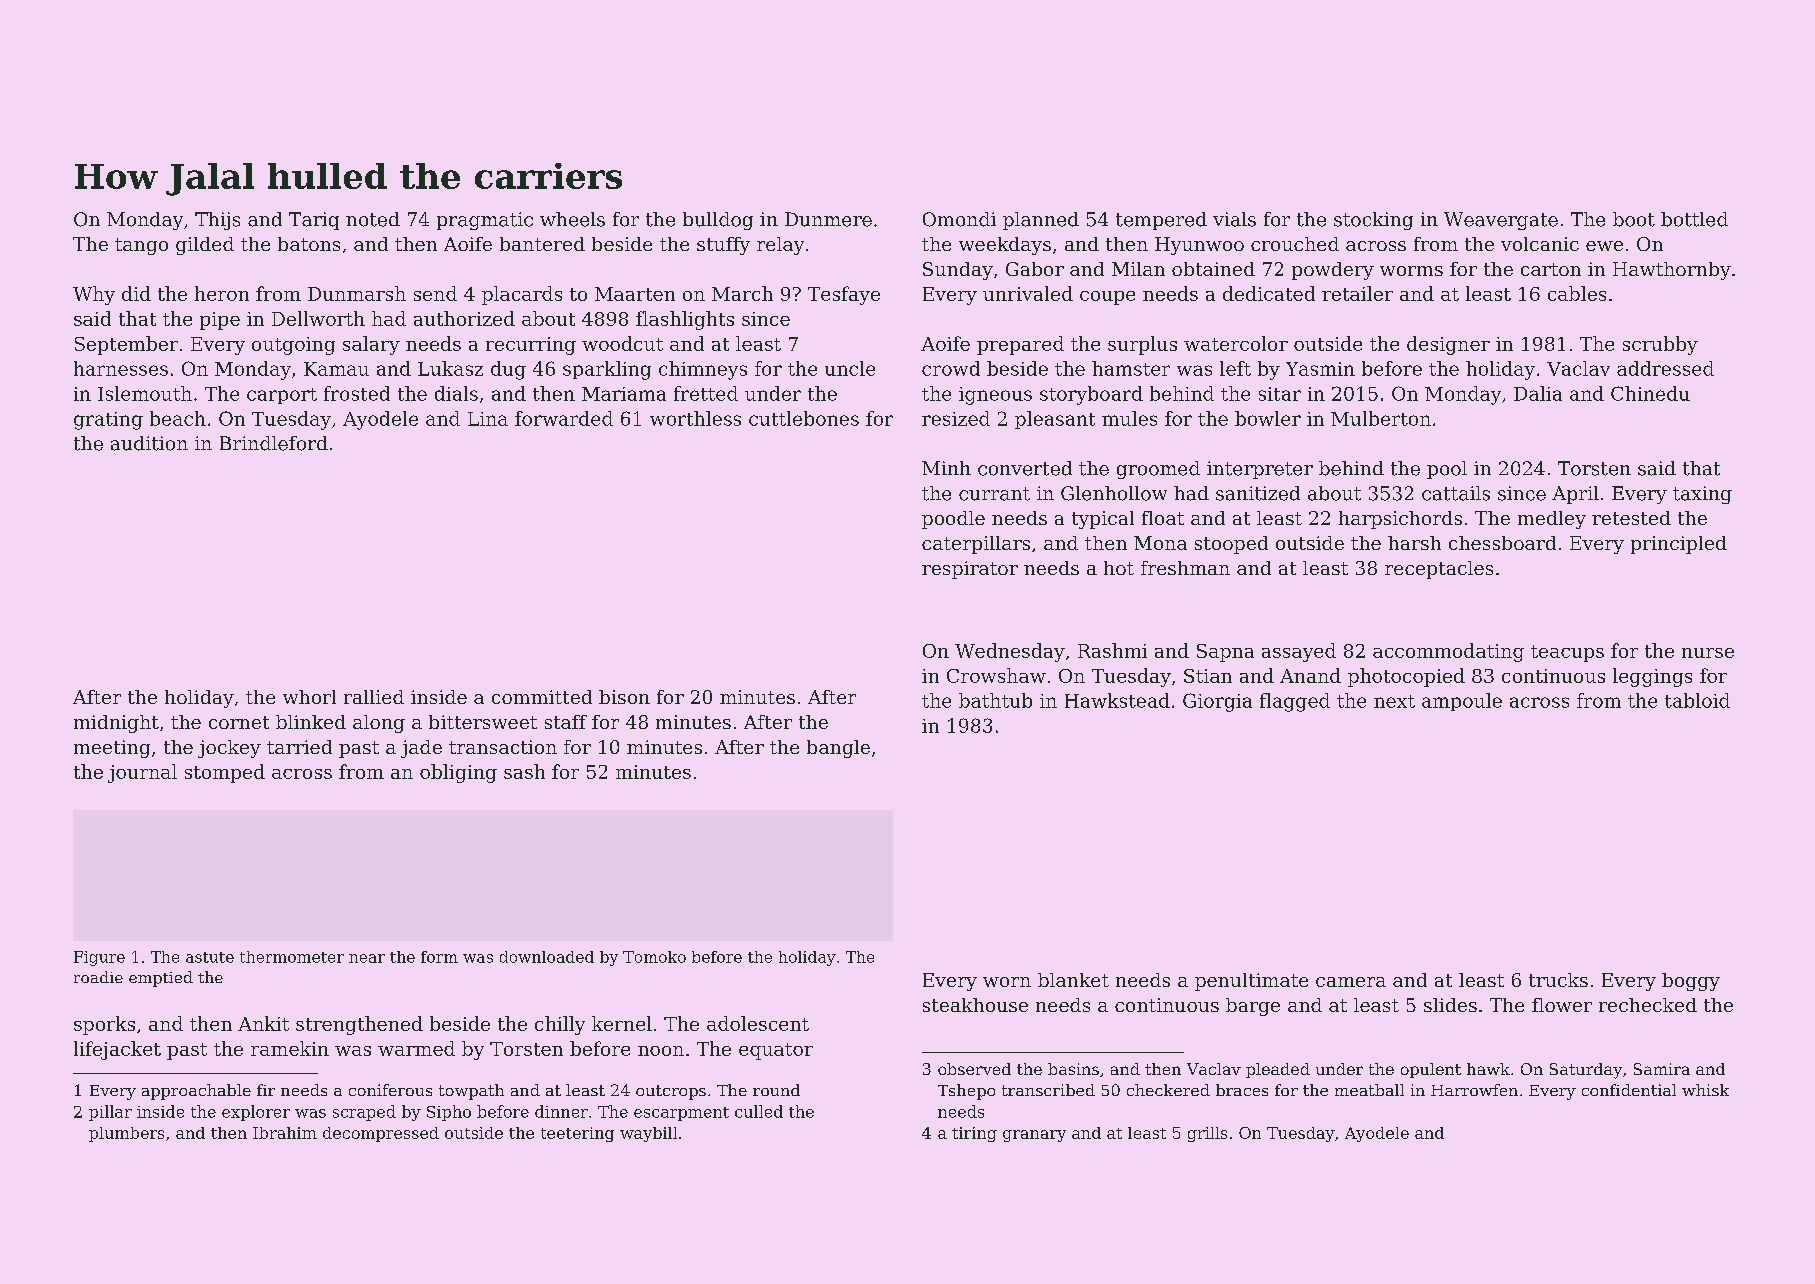  I want to click on bison, so click(624, 697).
